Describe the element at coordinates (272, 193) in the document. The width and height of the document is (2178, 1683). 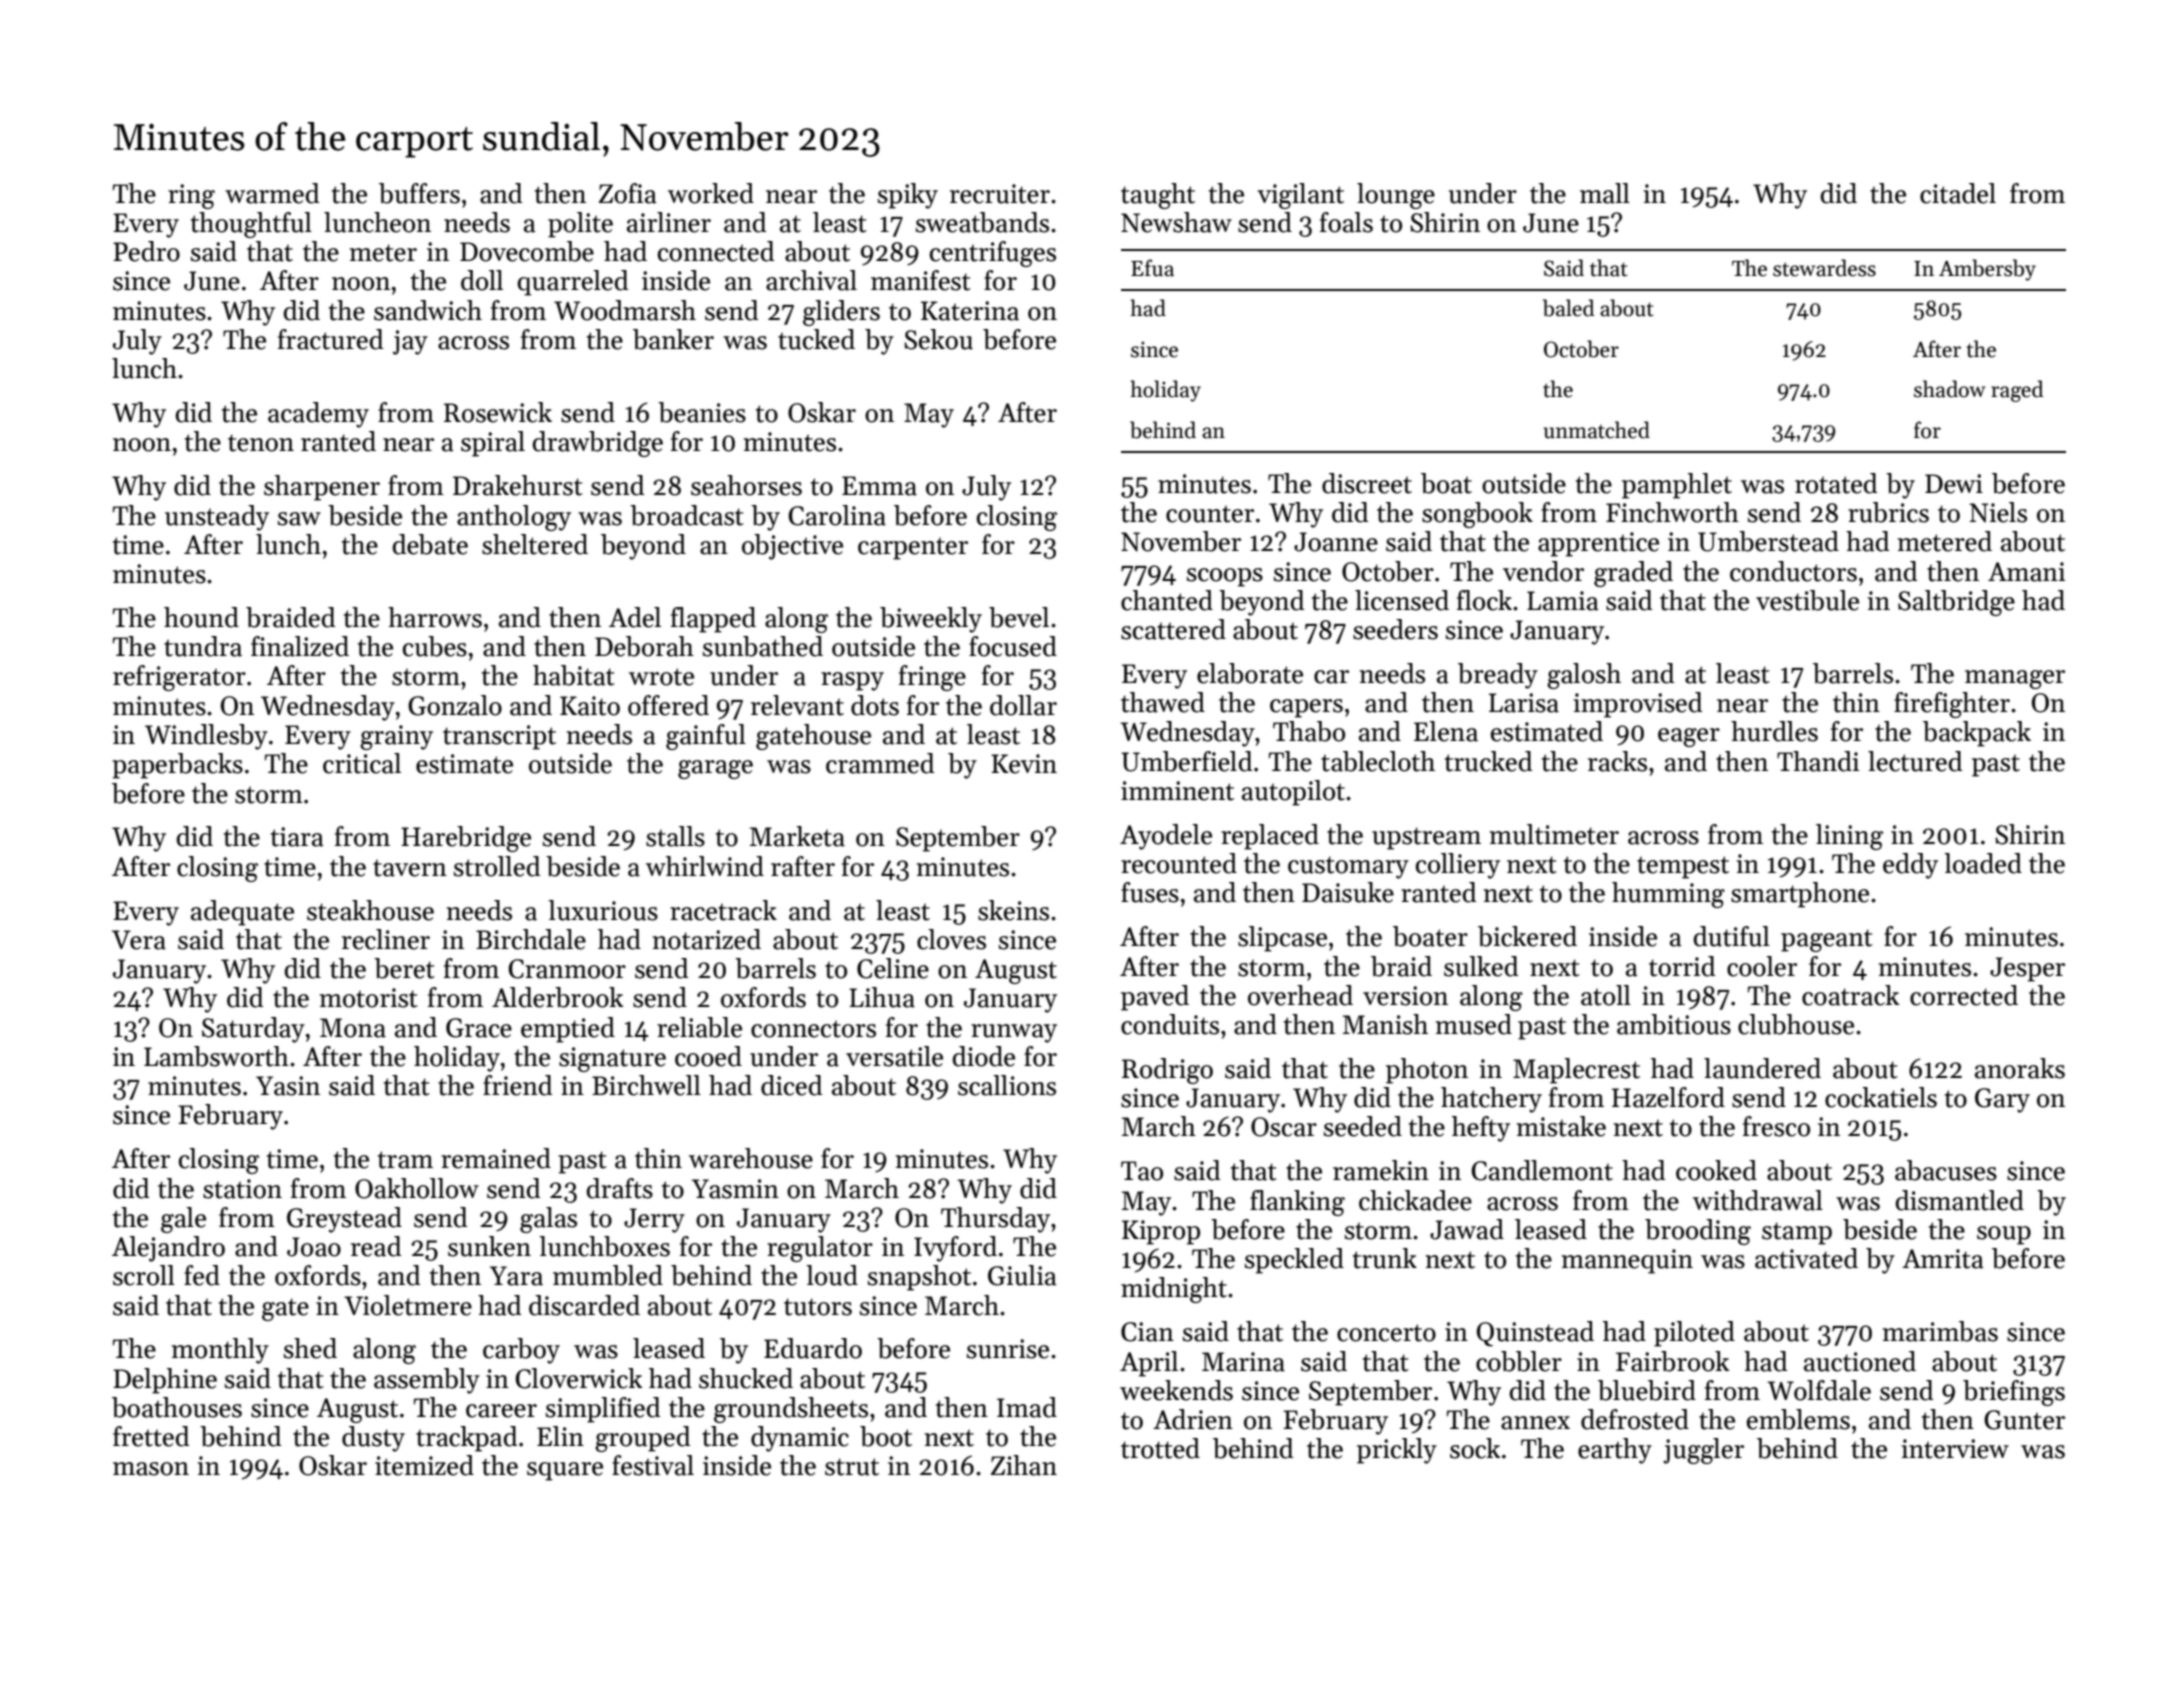
I see `warmed` at that location.
